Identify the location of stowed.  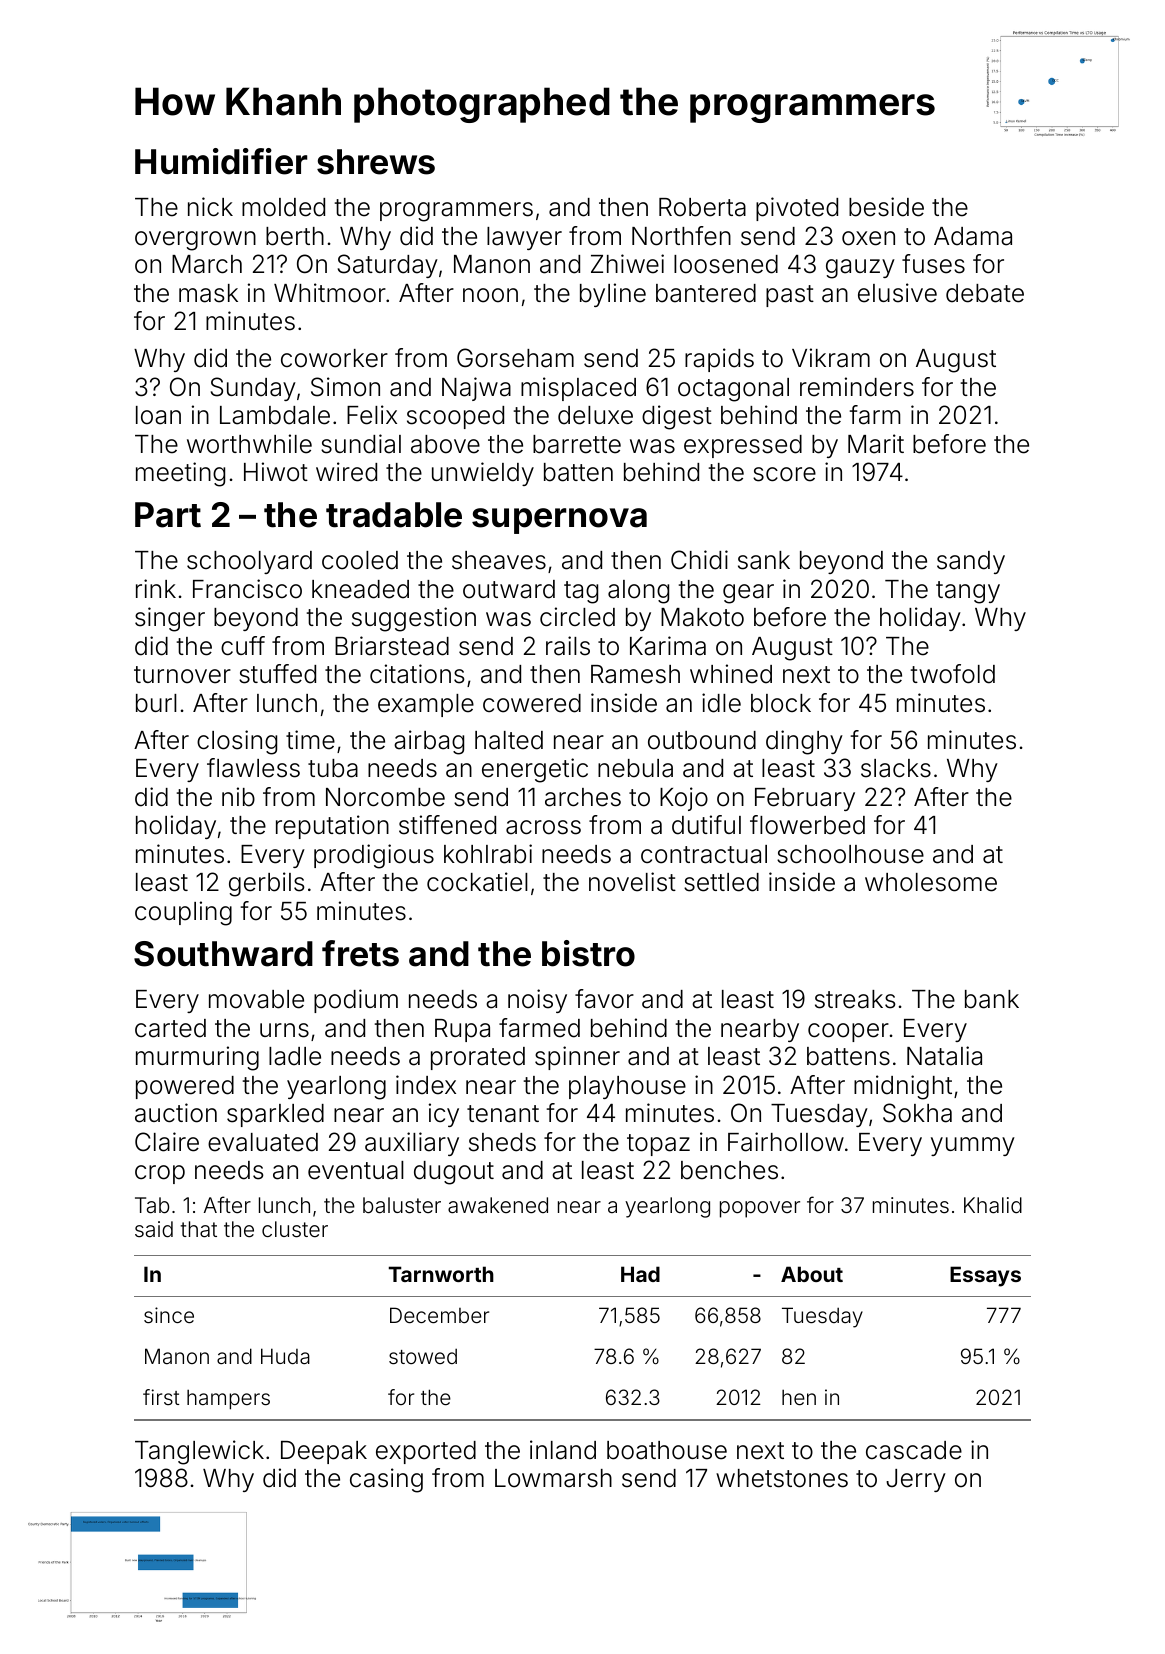
(423, 1356).
